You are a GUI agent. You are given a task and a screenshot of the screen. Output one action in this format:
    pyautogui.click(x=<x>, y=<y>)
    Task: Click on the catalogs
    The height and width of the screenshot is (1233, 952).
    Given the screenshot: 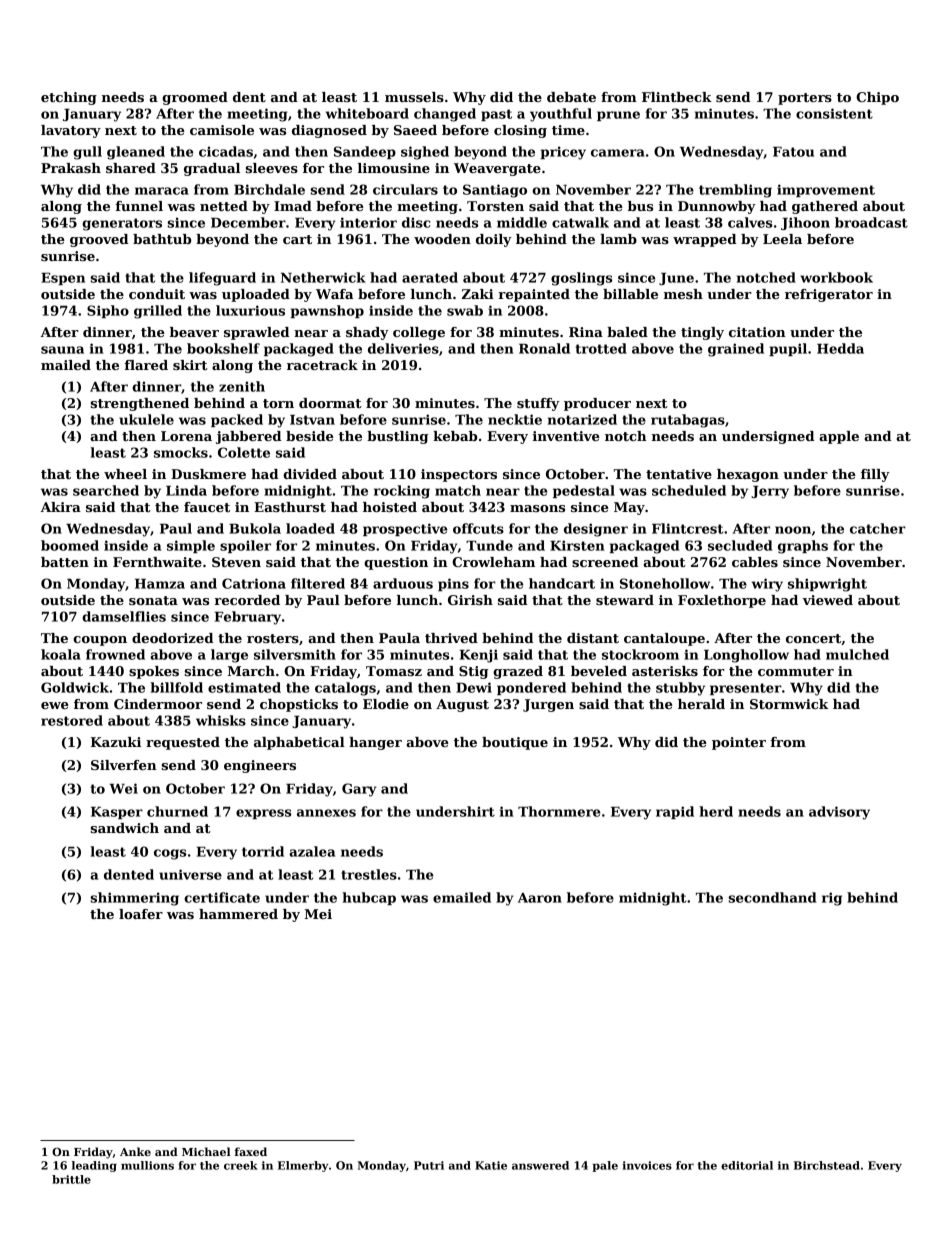 What is the action you would take?
    pyautogui.click(x=345, y=689)
